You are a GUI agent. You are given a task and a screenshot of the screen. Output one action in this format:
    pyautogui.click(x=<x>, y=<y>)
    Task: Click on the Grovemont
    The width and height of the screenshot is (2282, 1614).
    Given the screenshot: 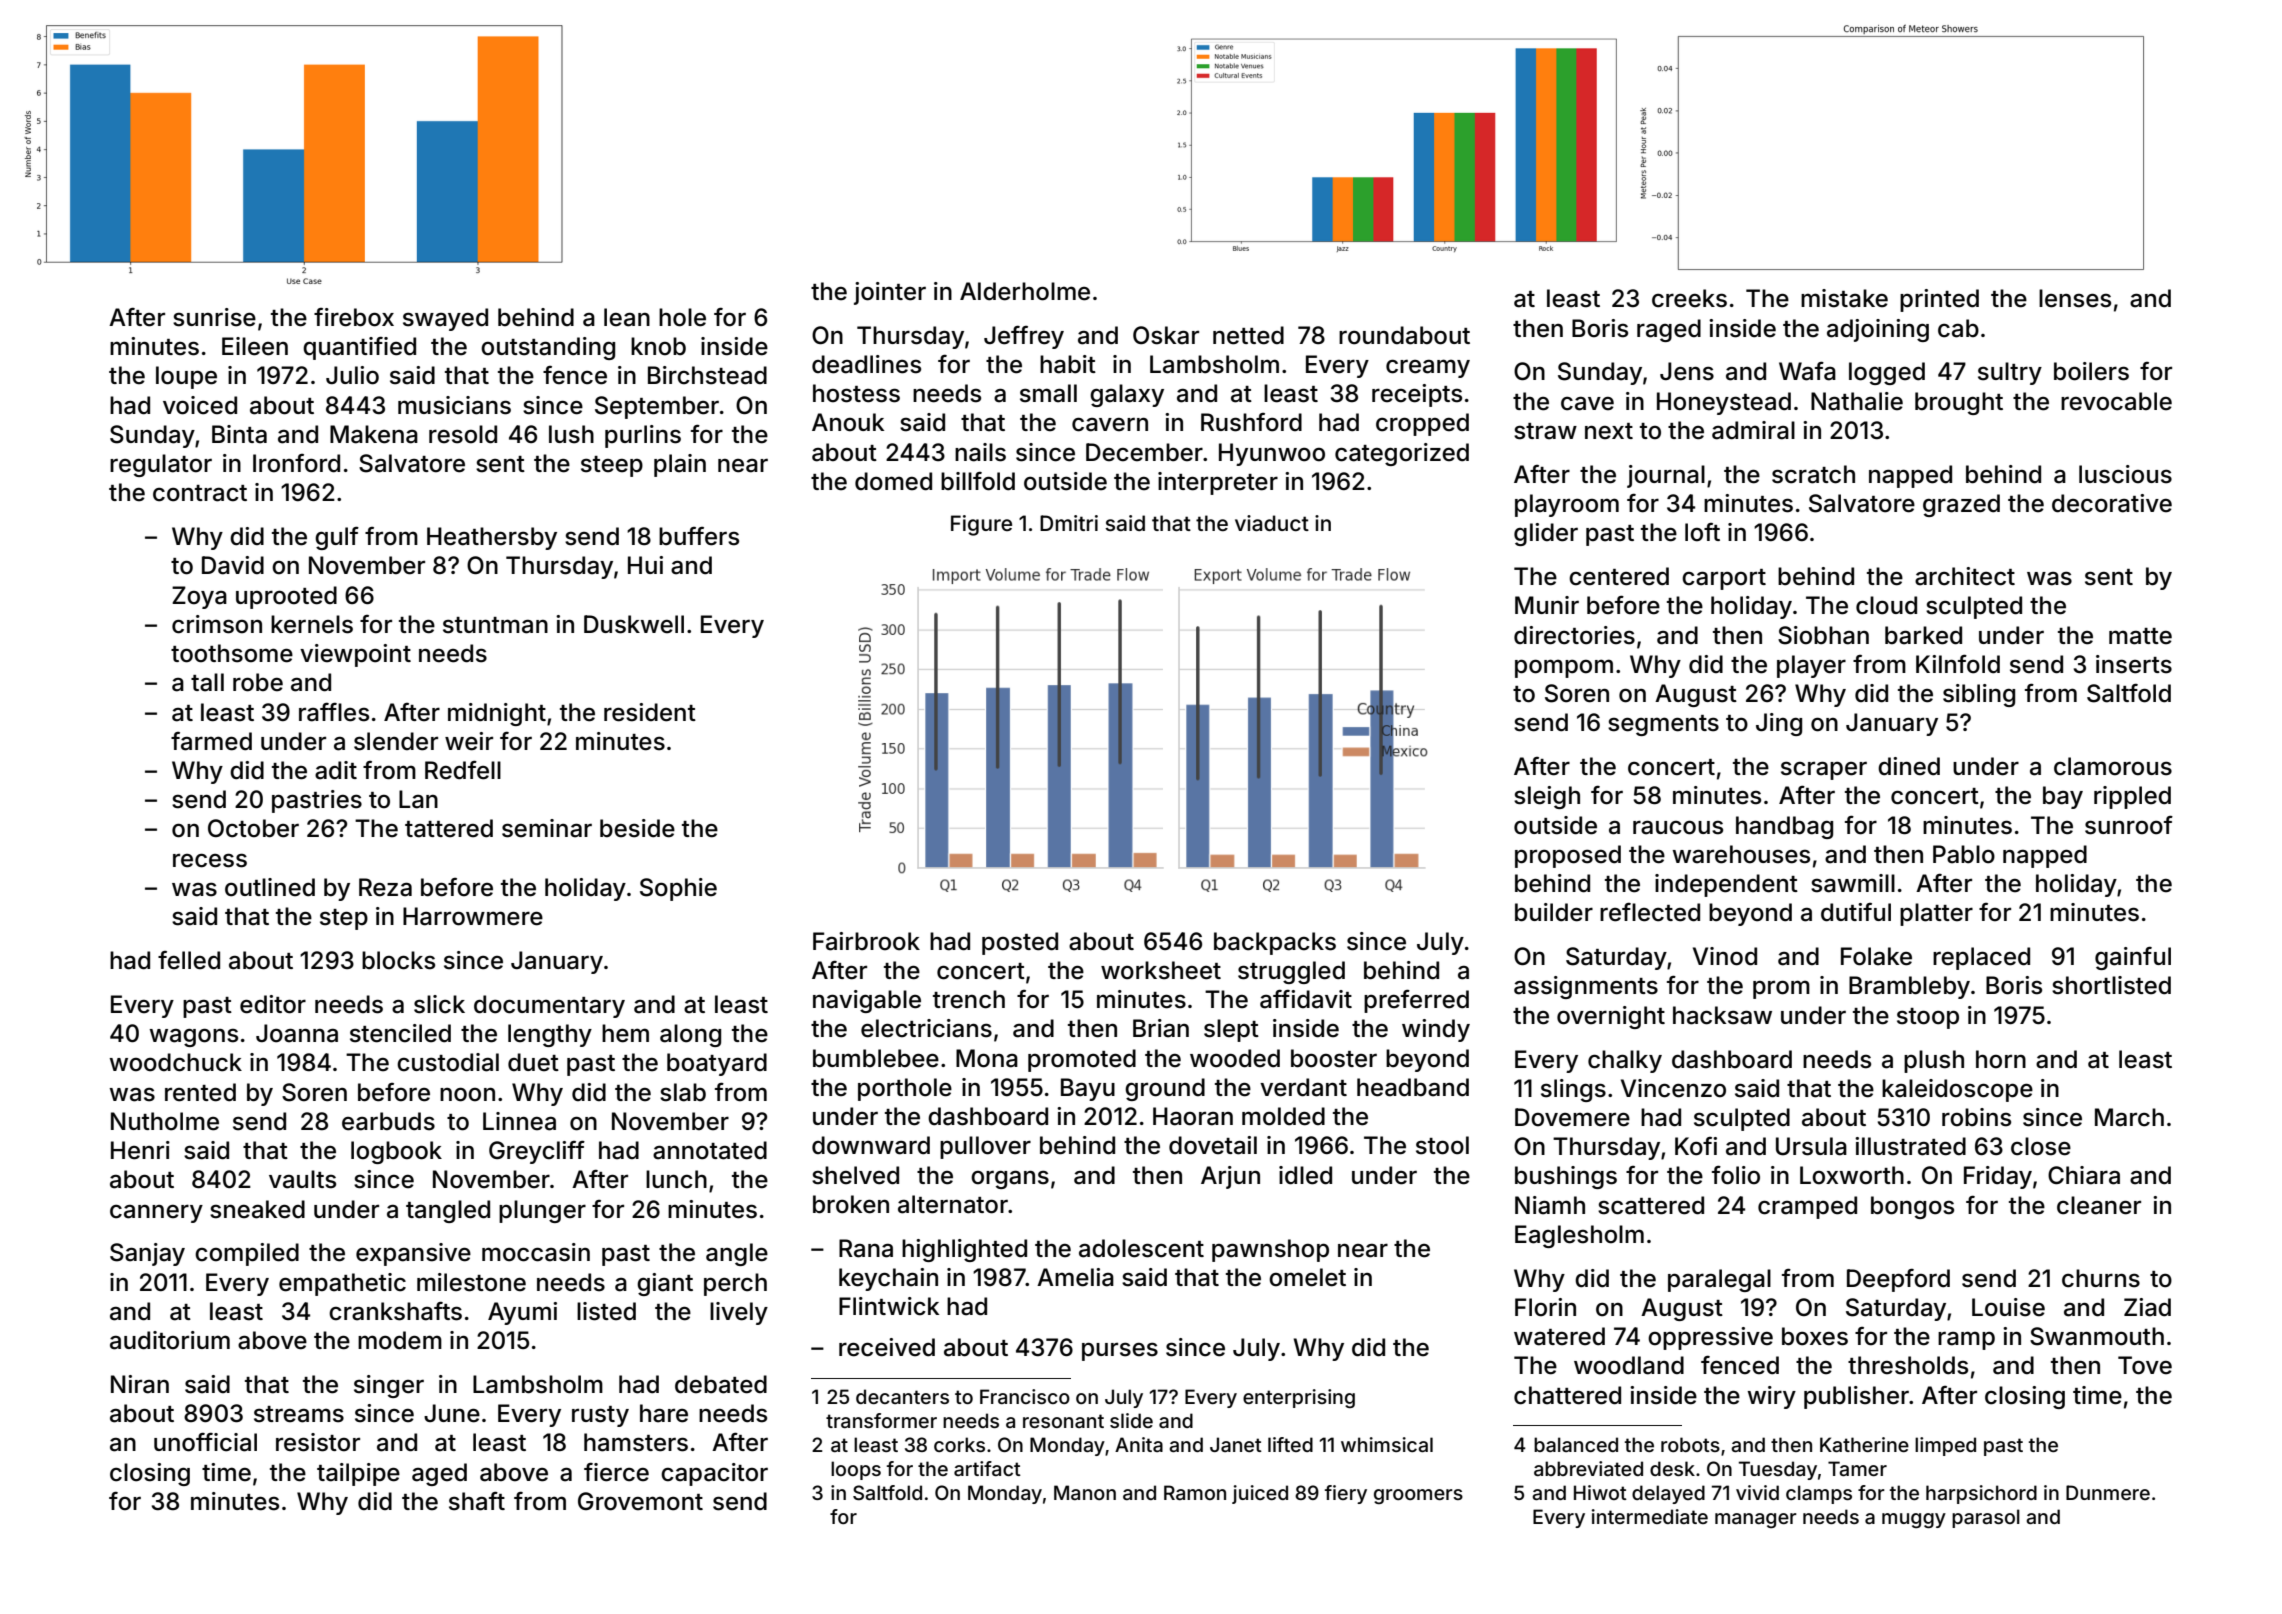 What is the action you would take?
    pyautogui.click(x=640, y=1501)
